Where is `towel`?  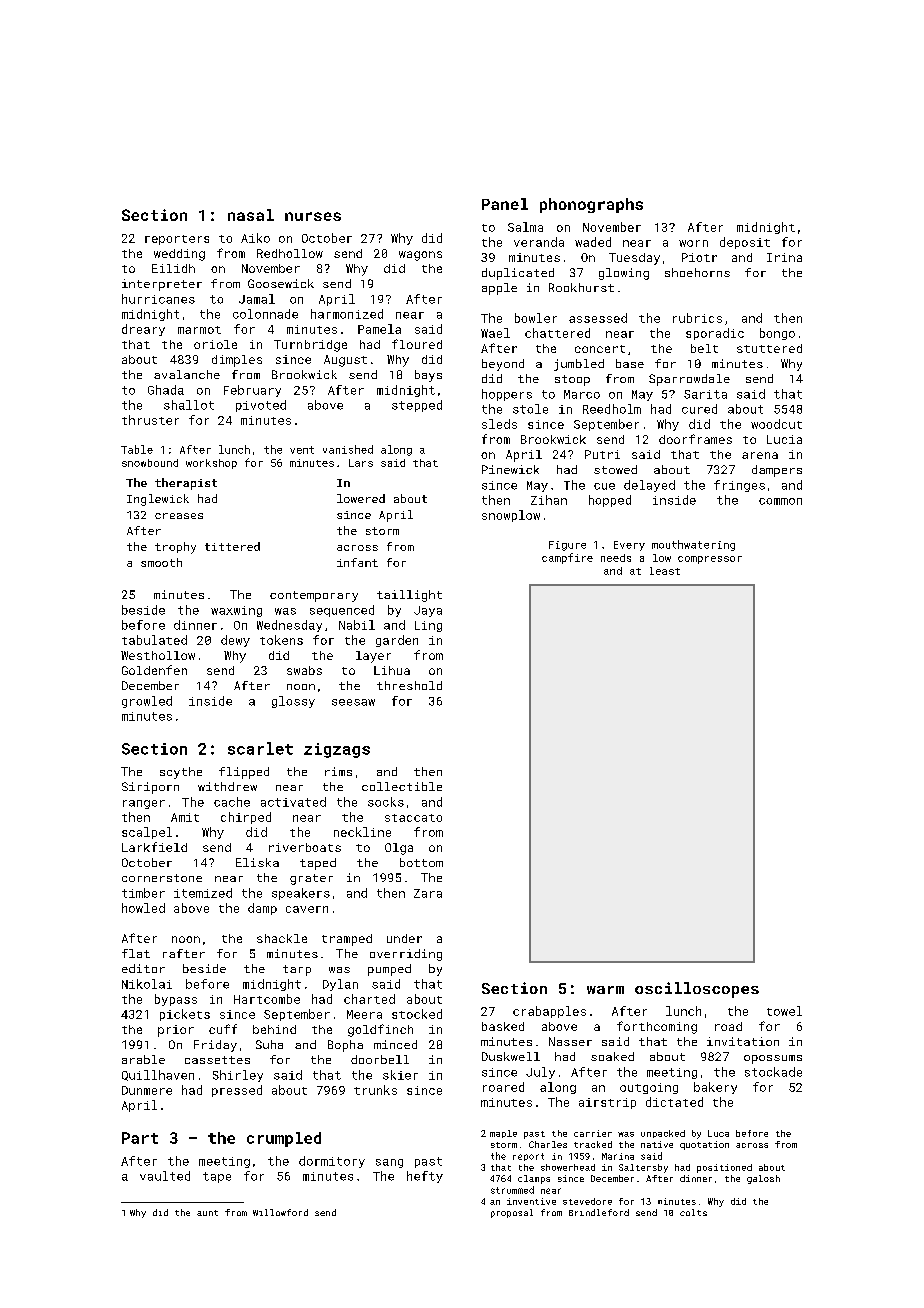
towel is located at coordinates (784, 1011).
